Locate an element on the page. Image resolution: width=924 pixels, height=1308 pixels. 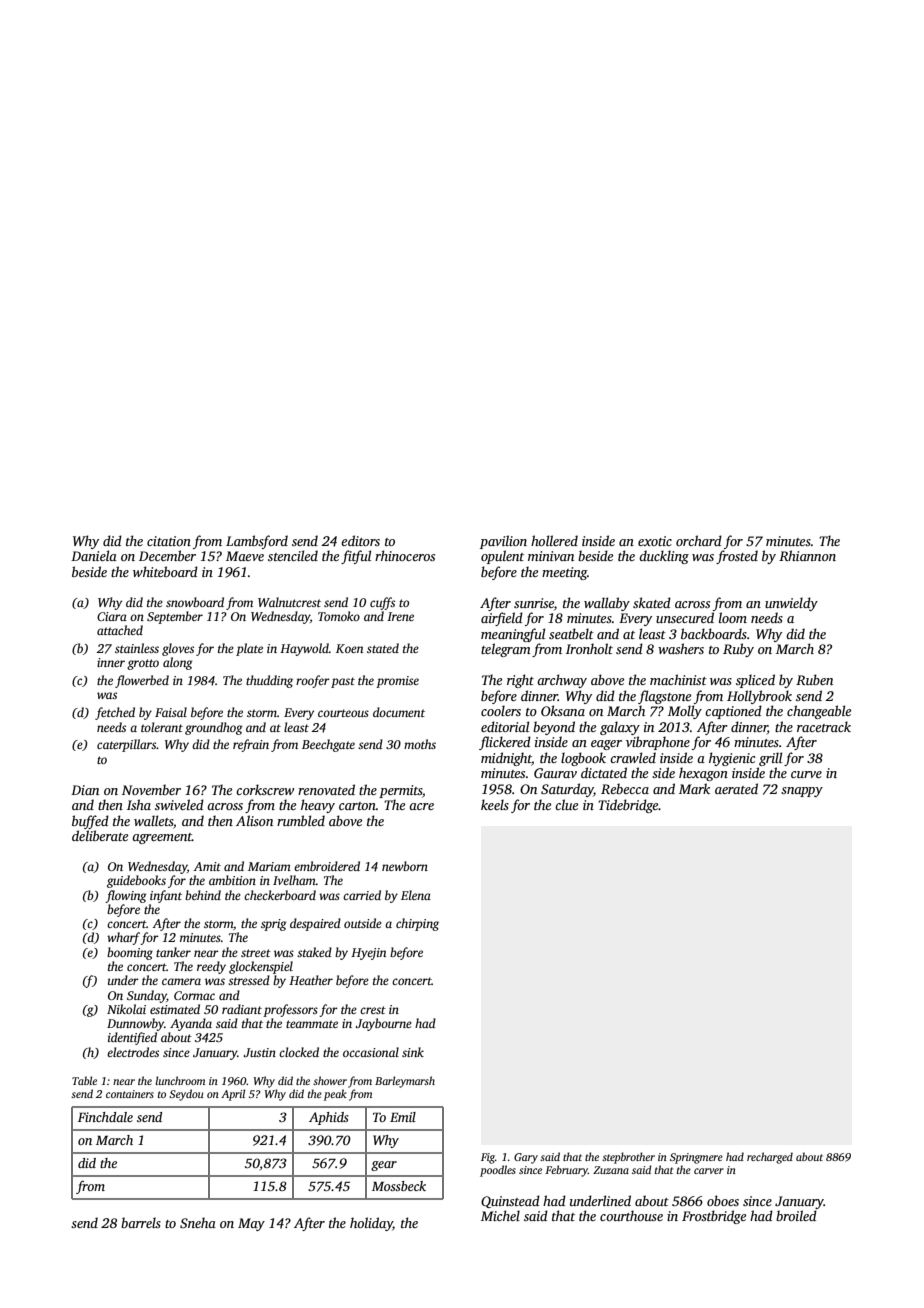
meeting is located at coordinates (564, 573).
